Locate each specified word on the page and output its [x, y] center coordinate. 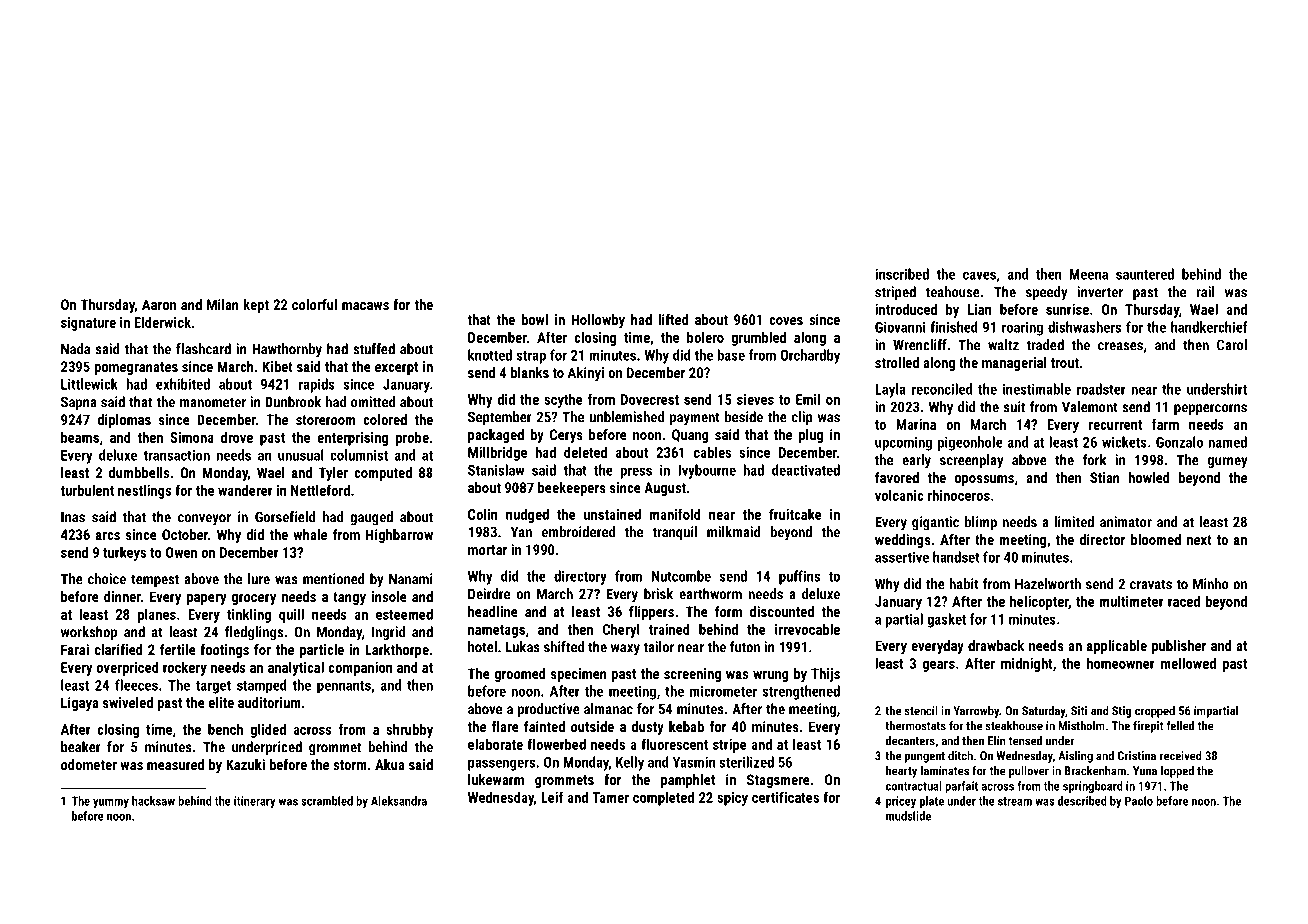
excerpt [396, 368]
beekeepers [572, 489]
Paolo [1139, 801]
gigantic [935, 523]
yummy [111, 803]
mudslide [908, 816]
